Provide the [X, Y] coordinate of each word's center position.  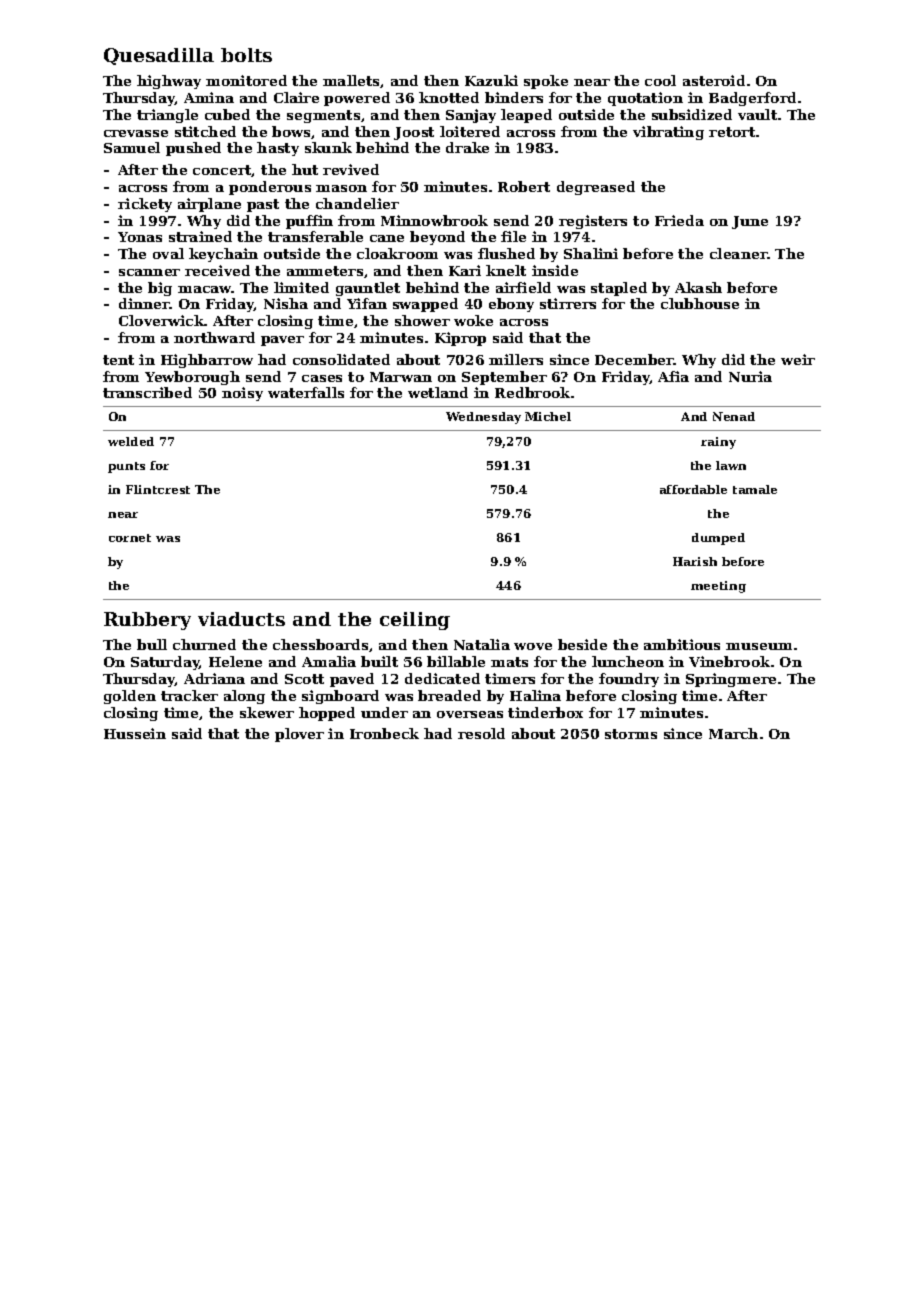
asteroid [714, 80]
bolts [246, 55]
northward [214, 337]
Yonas [140, 237]
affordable [693, 489]
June [750, 222]
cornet [130, 538]
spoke [546, 82]
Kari [465, 270]
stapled [619, 289]
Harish [695, 561]
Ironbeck [384, 733]
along [244, 697]
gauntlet [368, 289]
